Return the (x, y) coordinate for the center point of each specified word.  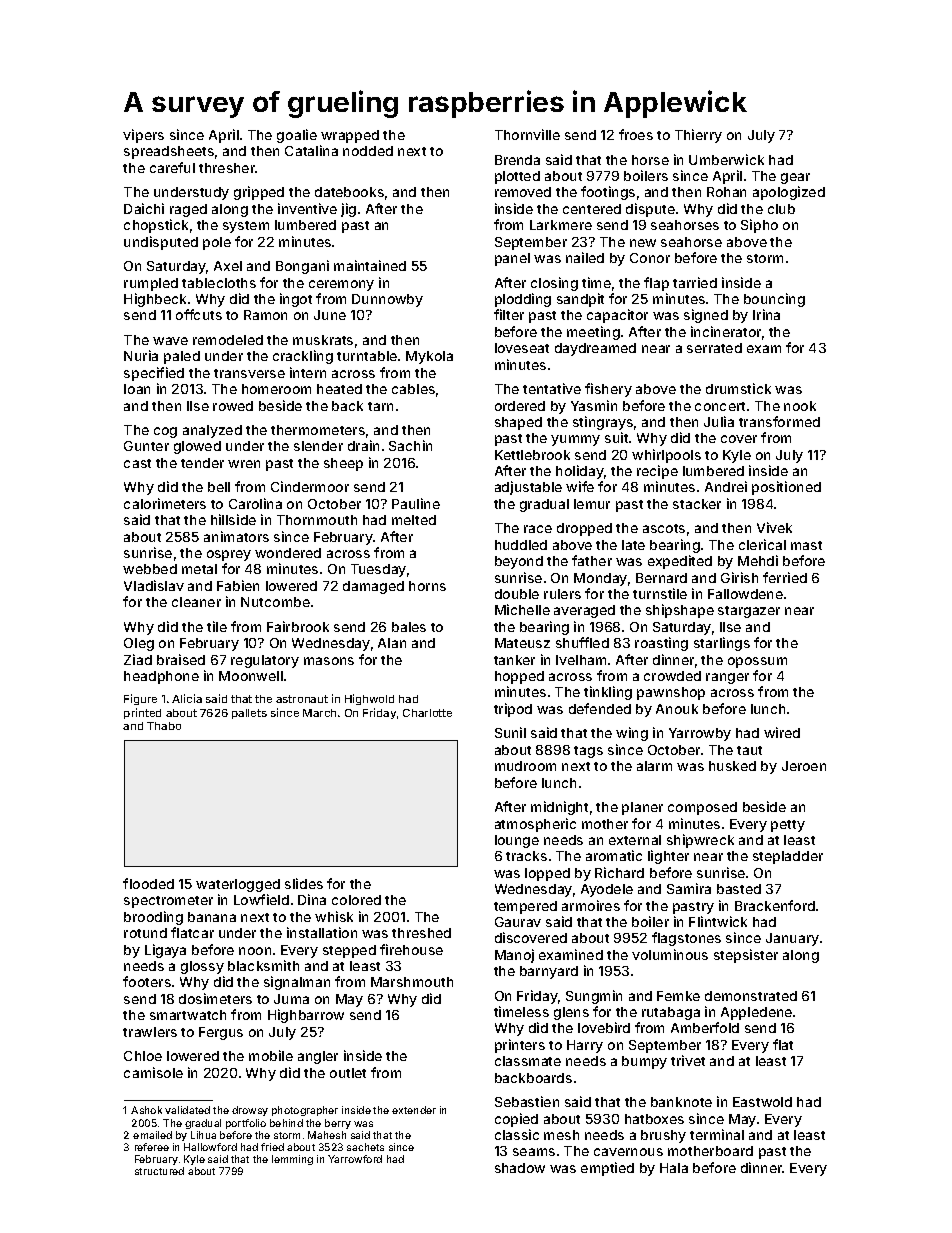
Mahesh (327, 1135)
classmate (528, 1061)
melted (414, 520)
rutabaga (671, 1013)
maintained (370, 265)
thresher (227, 168)
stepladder (788, 857)
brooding (153, 918)
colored (356, 900)
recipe (657, 472)
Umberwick (726, 159)
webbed (150, 569)
